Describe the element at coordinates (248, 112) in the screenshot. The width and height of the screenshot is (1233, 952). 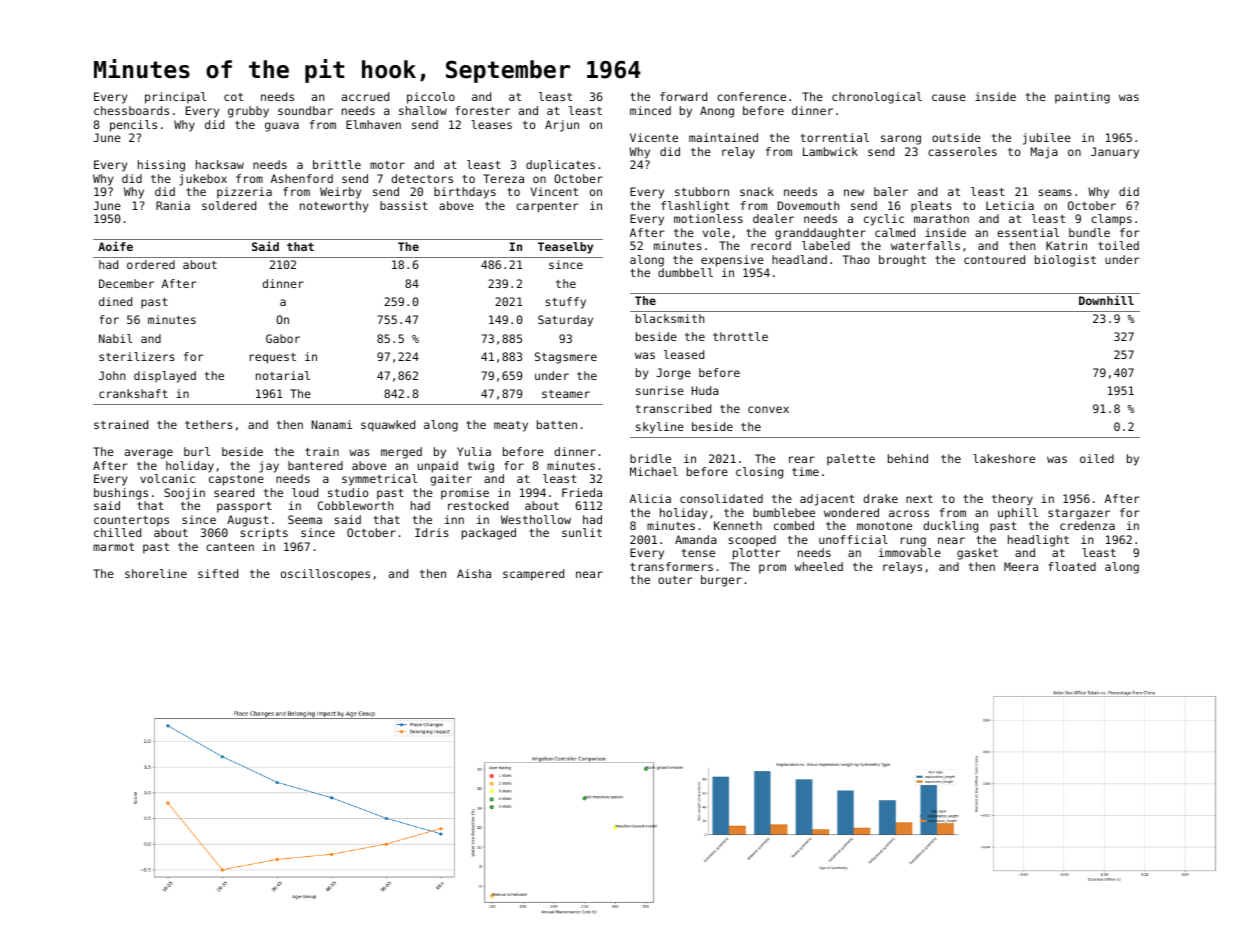
I see `grubby` at that location.
